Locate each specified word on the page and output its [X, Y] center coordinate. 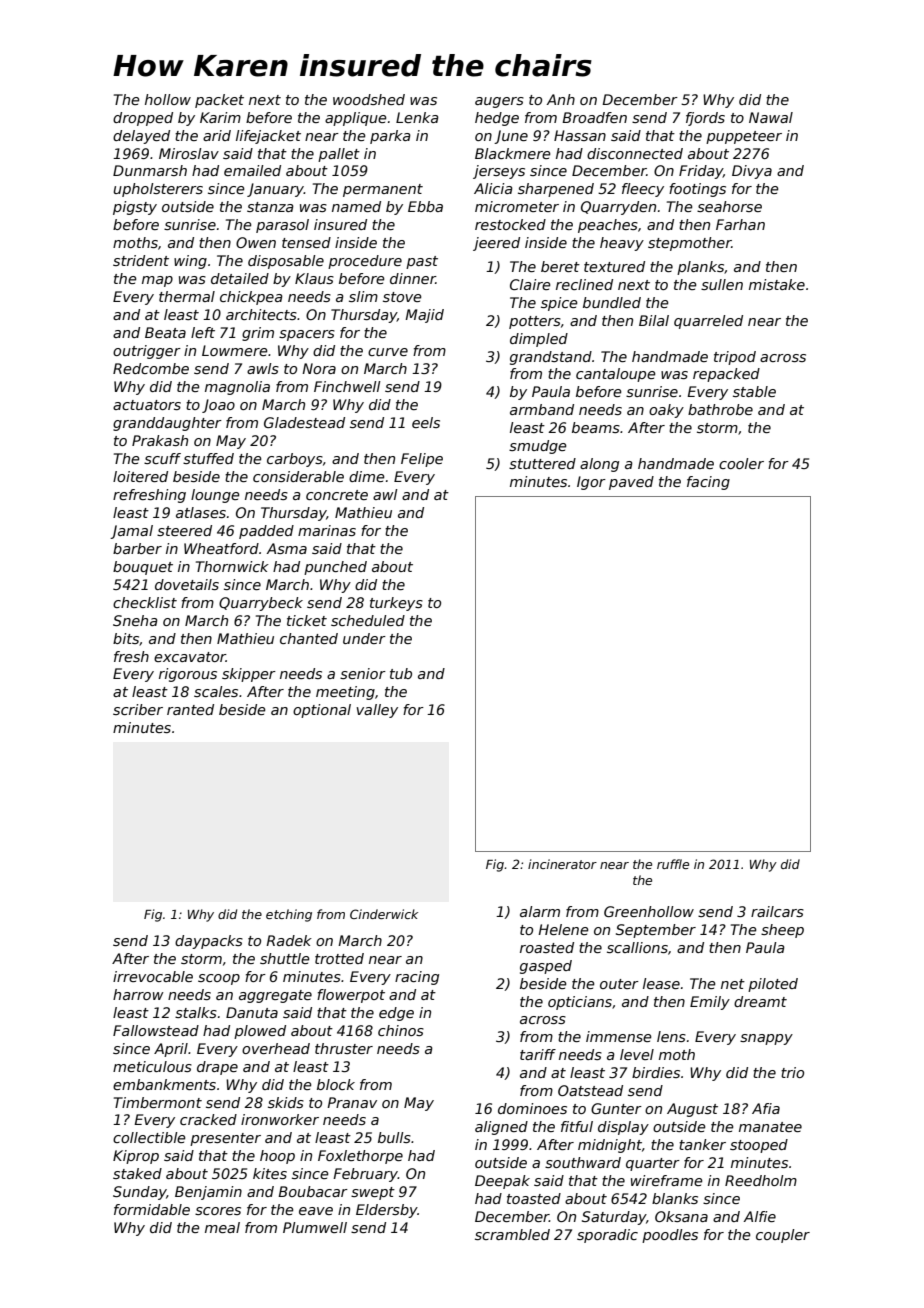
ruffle [673, 864]
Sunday [140, 1193]
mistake [777, 284]
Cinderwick [384, 914]
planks [700, 268]
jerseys [499, 172]
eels [426, 422]
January [275, 190]
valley [377, 711]
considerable [298, 476]
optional [322, 711]
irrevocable [153, 976]
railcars [777, 911]
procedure [365, 262]
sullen [722, 284]
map [157, 281]
